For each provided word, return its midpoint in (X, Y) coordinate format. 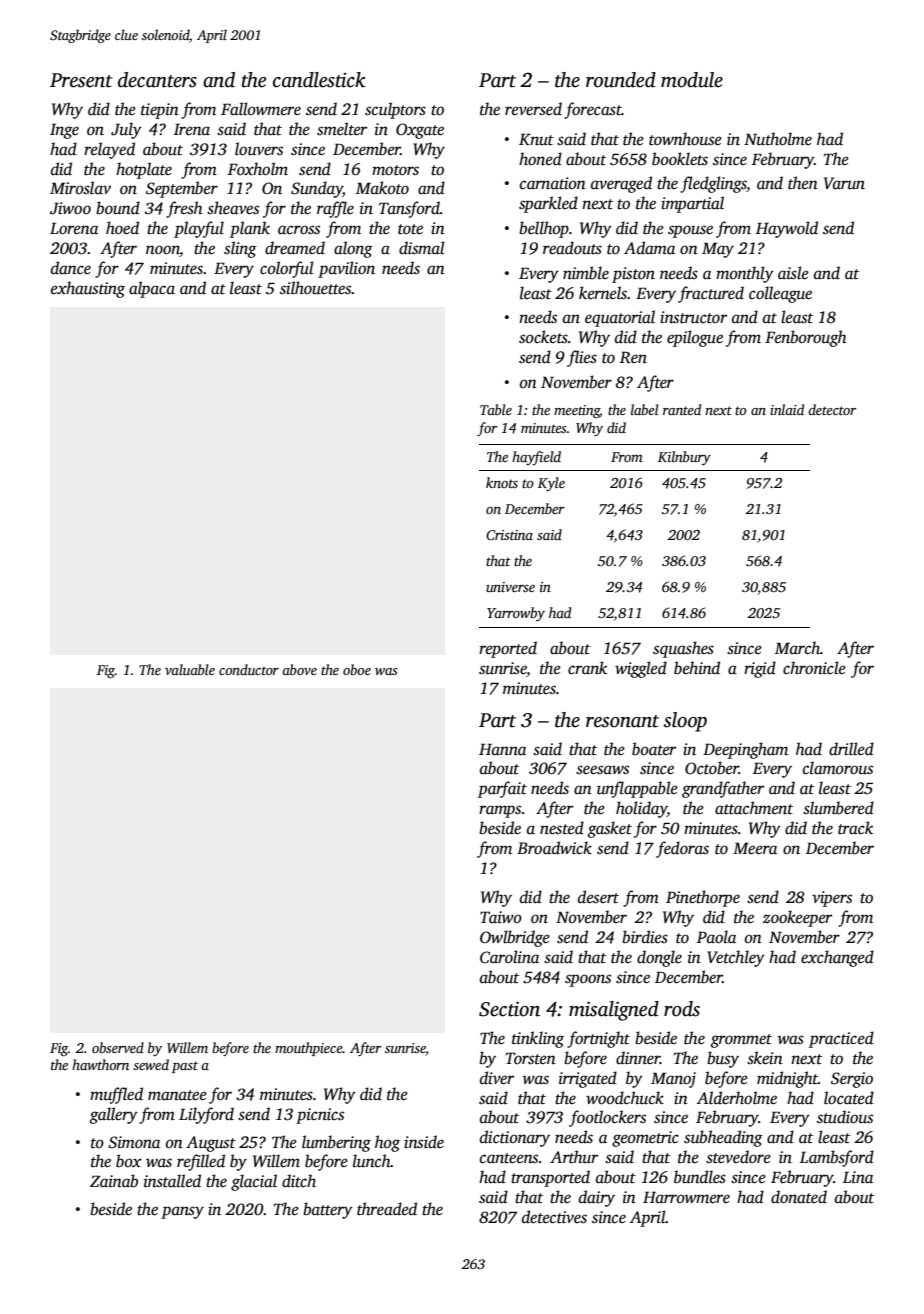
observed (118, 1047)
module (692, 80)
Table (496, 409)
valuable (190, 669)
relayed (109, 150)
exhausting (88, 289)
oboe (357, 669)
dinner (638, 1058)
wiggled (641, 669)
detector (832, 409)
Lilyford (206, 1115)
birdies (645, 937)
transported (550, 1178)
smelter (342, 129)
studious (845, 1117)
